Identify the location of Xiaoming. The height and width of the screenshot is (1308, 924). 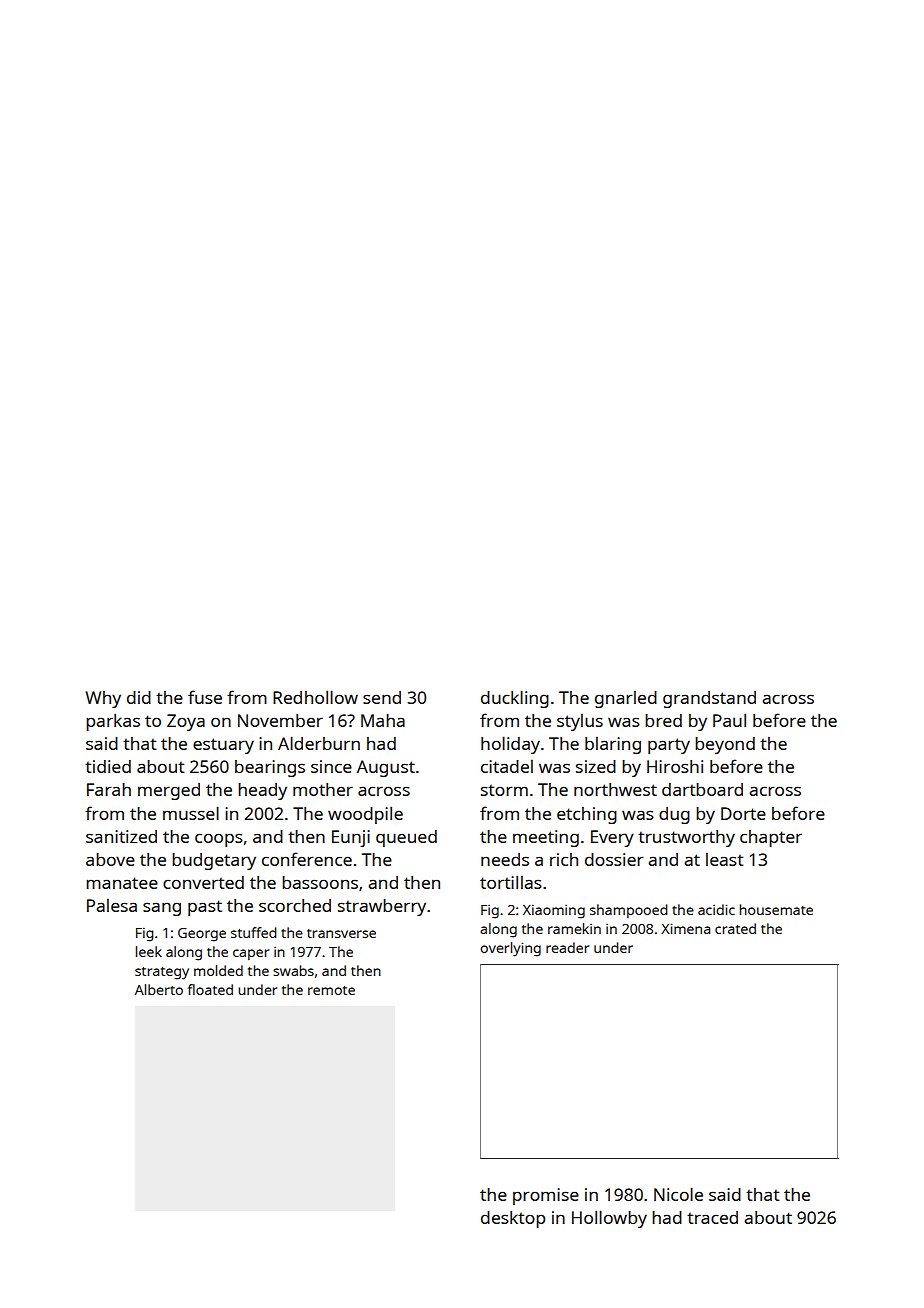
(554, 912).
